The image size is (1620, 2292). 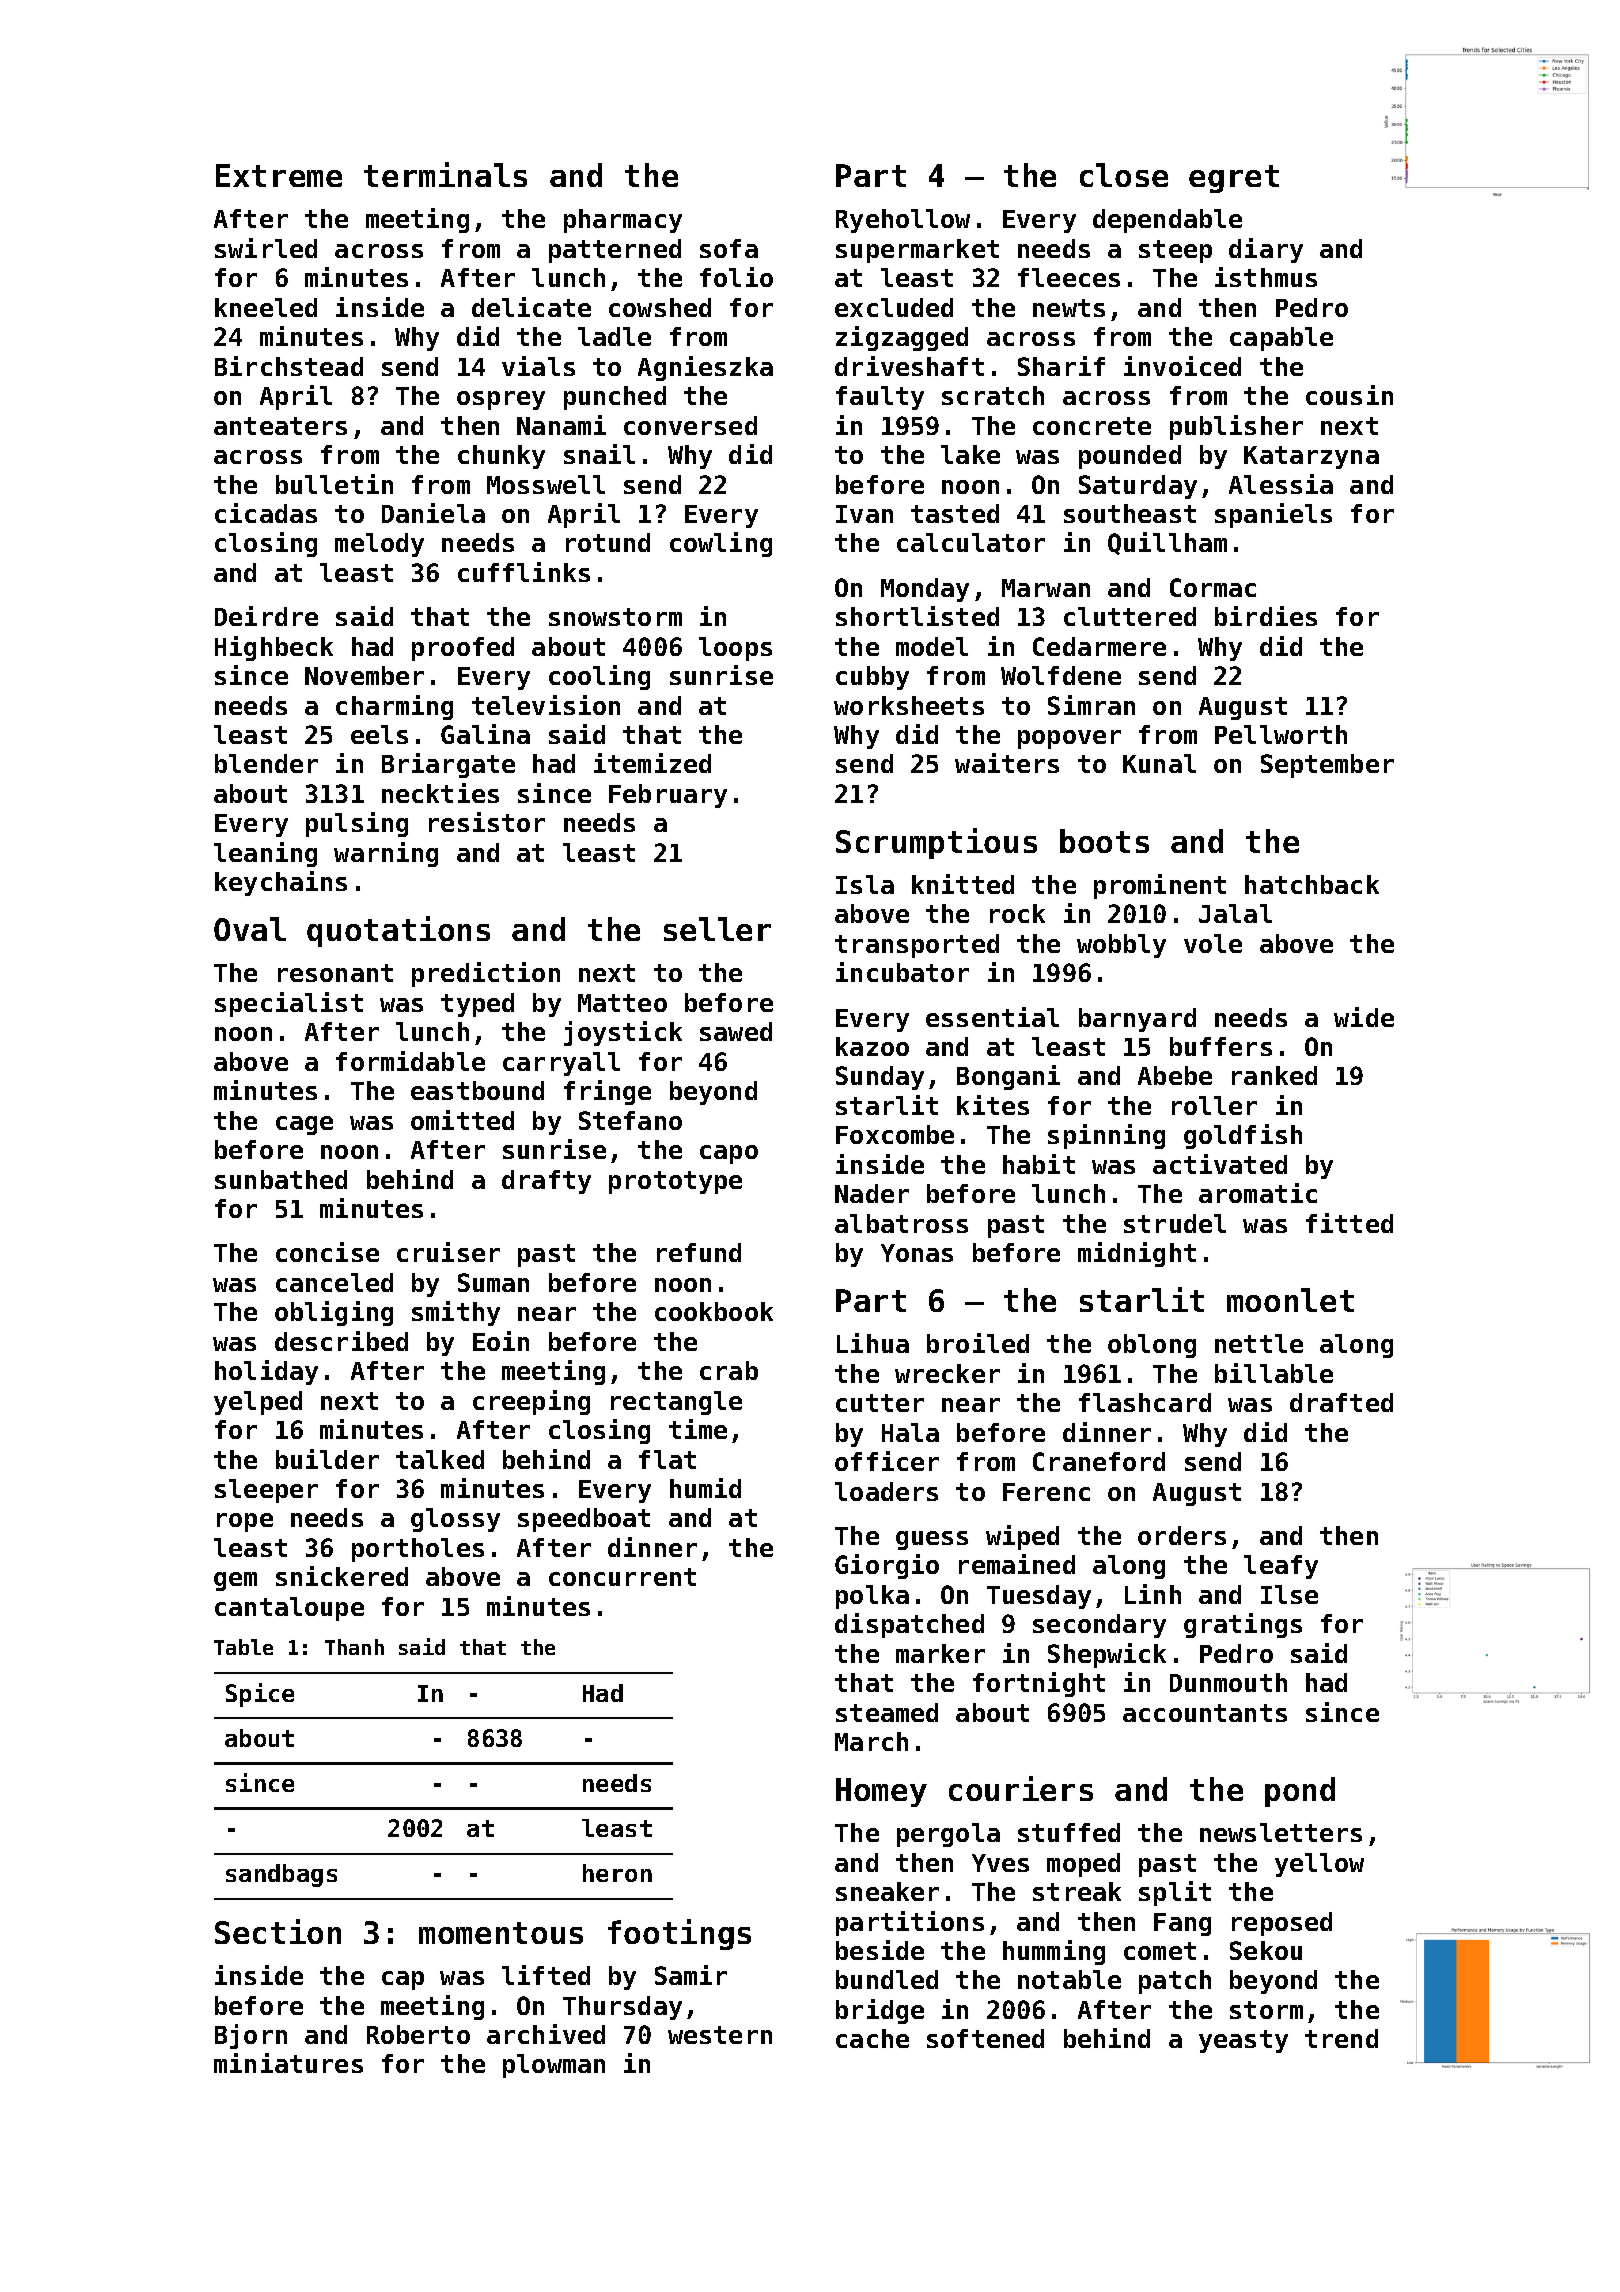 I want to click on kneeled, so click(x=266, y=307).
